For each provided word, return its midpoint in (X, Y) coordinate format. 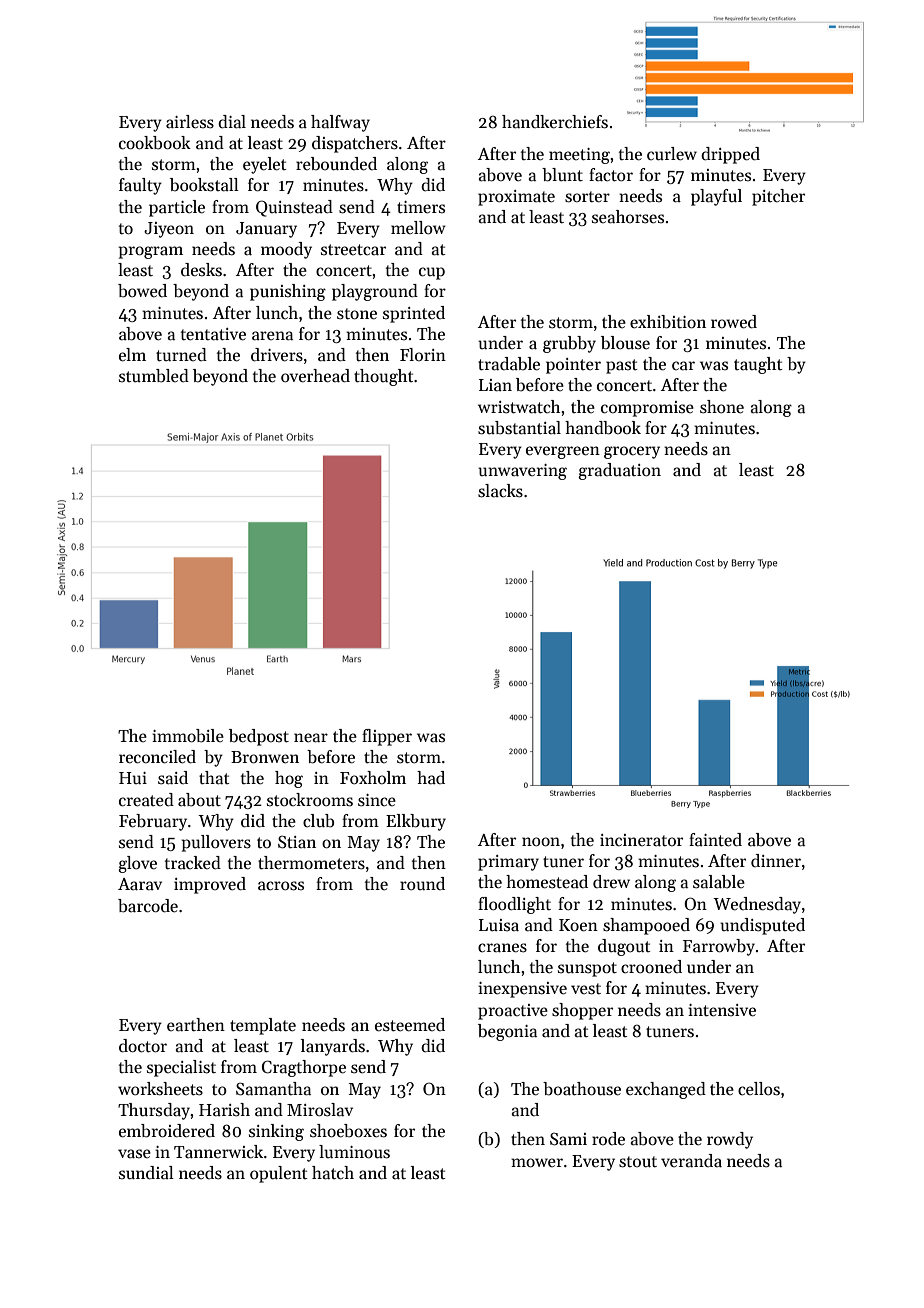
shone (722, 407)
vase (134, 1153)
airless (190, 122)
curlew (672, 154)
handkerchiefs (555, 122)
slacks (500, 491)
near (311, 738)
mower (537, 1163)
